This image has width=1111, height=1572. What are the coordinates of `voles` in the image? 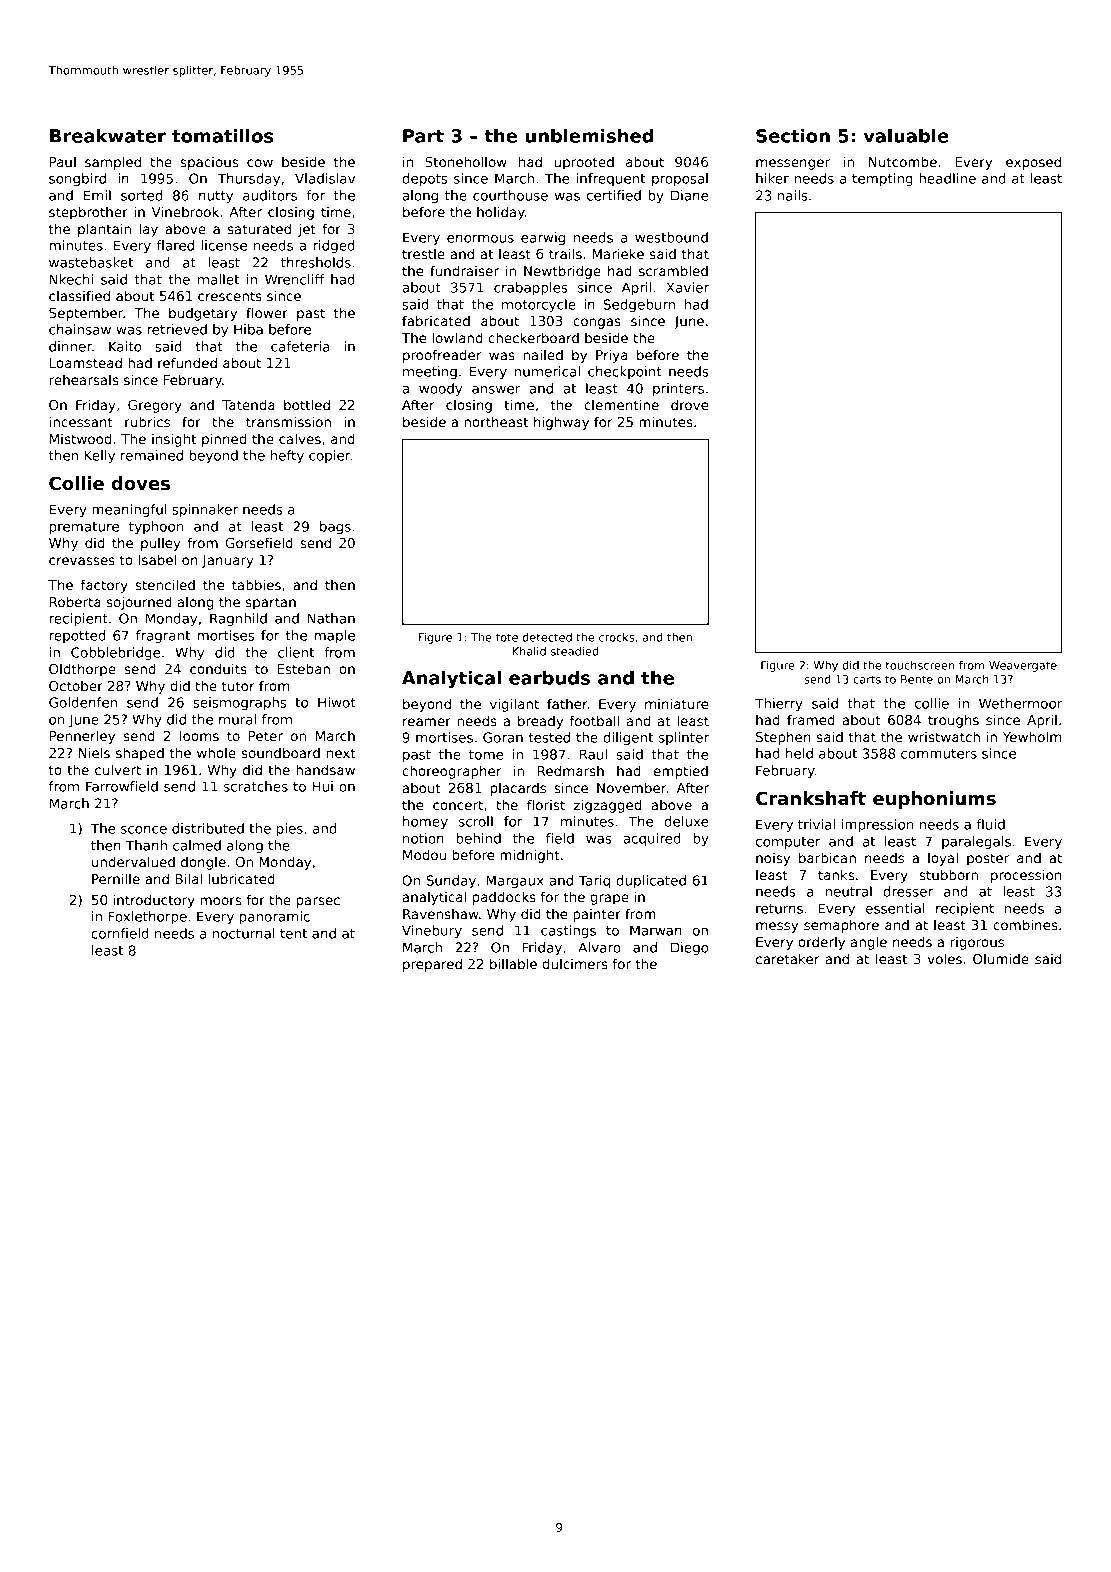 It's located at (945, 958).
